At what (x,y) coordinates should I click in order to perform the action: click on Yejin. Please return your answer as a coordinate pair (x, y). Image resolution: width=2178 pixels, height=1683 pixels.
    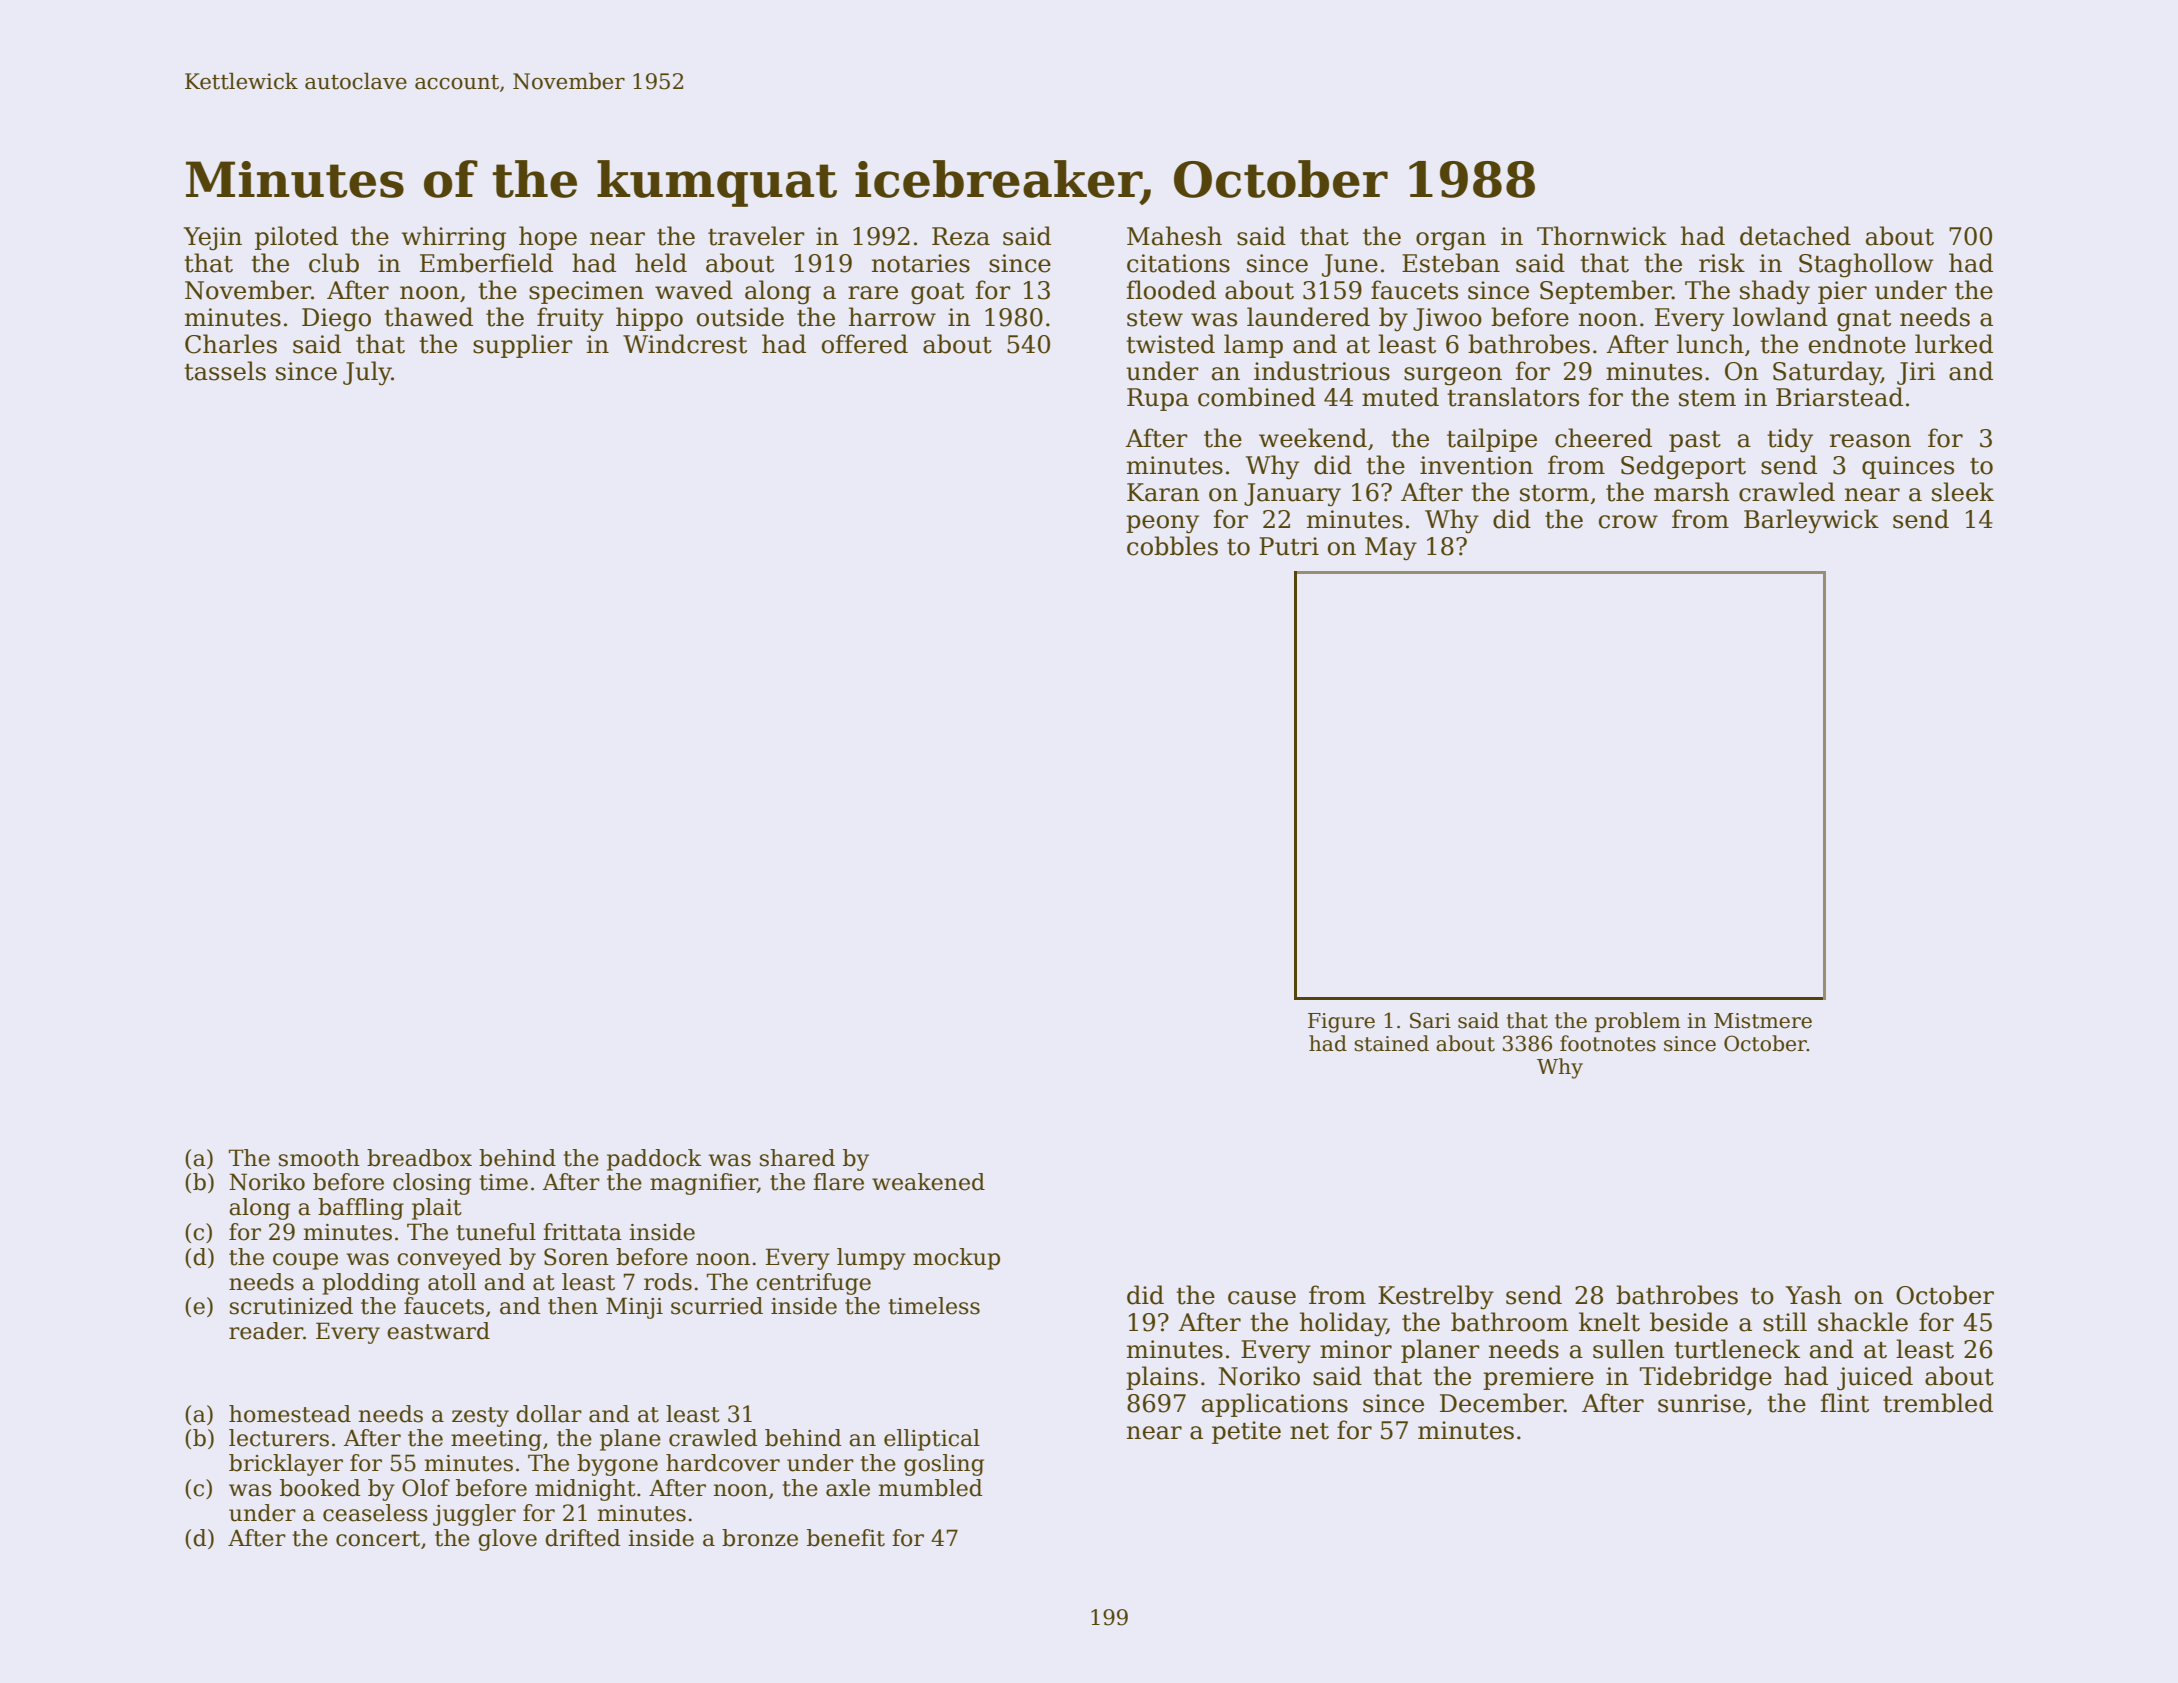
    Looking at the image, I should click on (213, 239).
